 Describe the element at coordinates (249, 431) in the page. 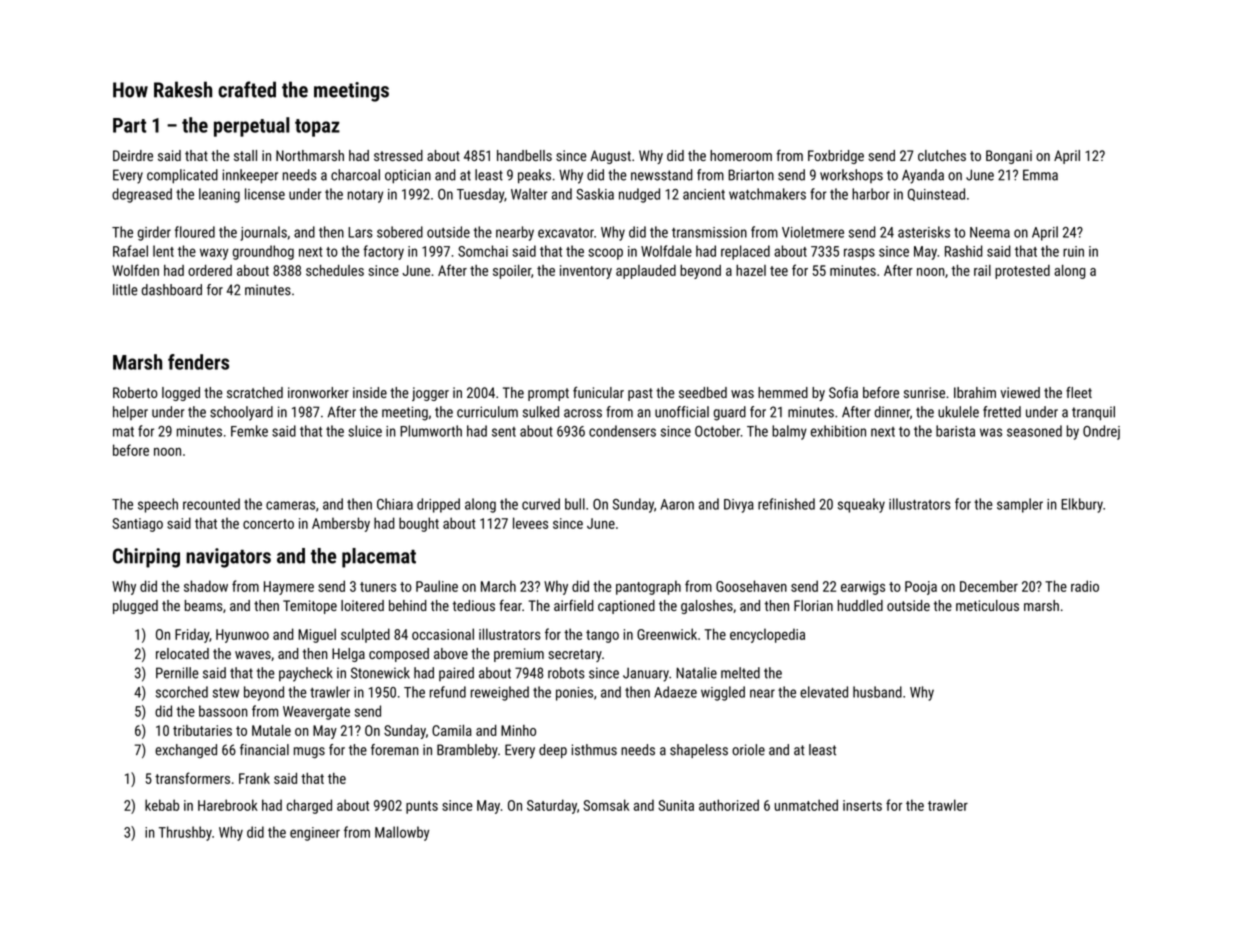

I see `Femke` at that location.
